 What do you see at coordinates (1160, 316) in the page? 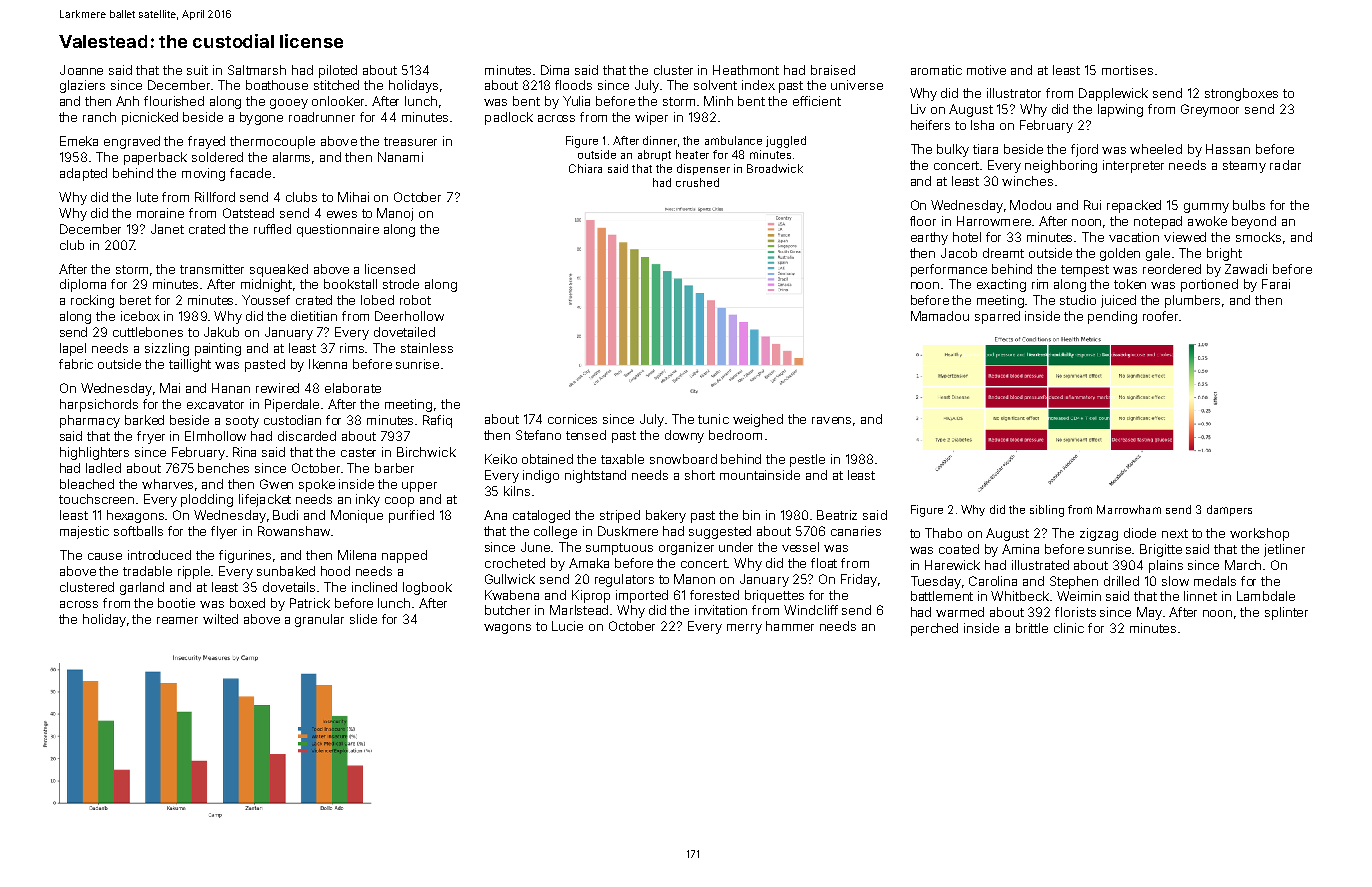
I see `roofer` at bounding box center [1160, 316].
